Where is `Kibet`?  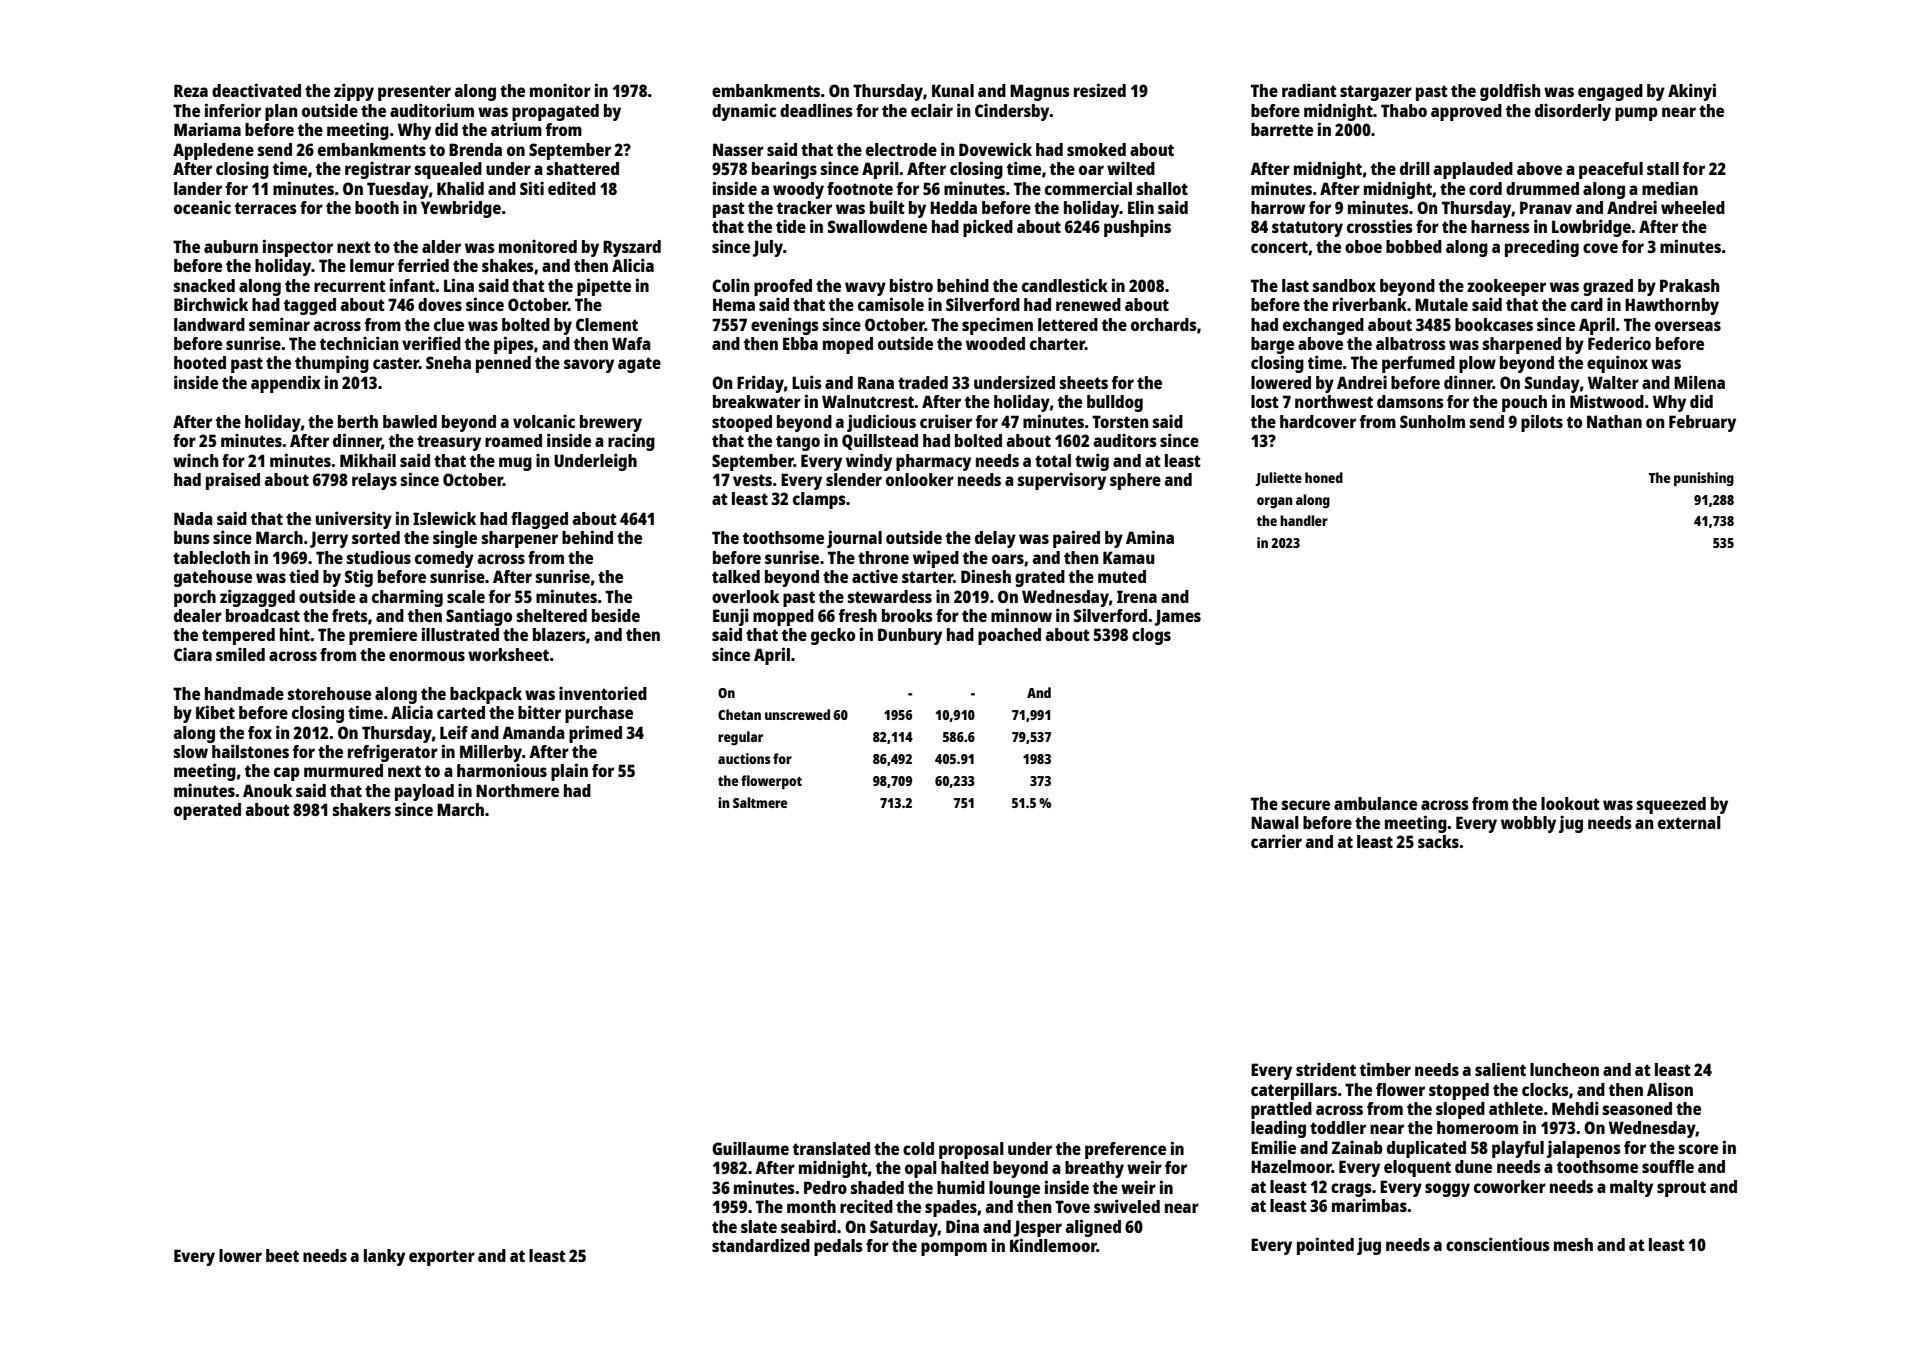 Kibet is located at coordinates (215, 712).
